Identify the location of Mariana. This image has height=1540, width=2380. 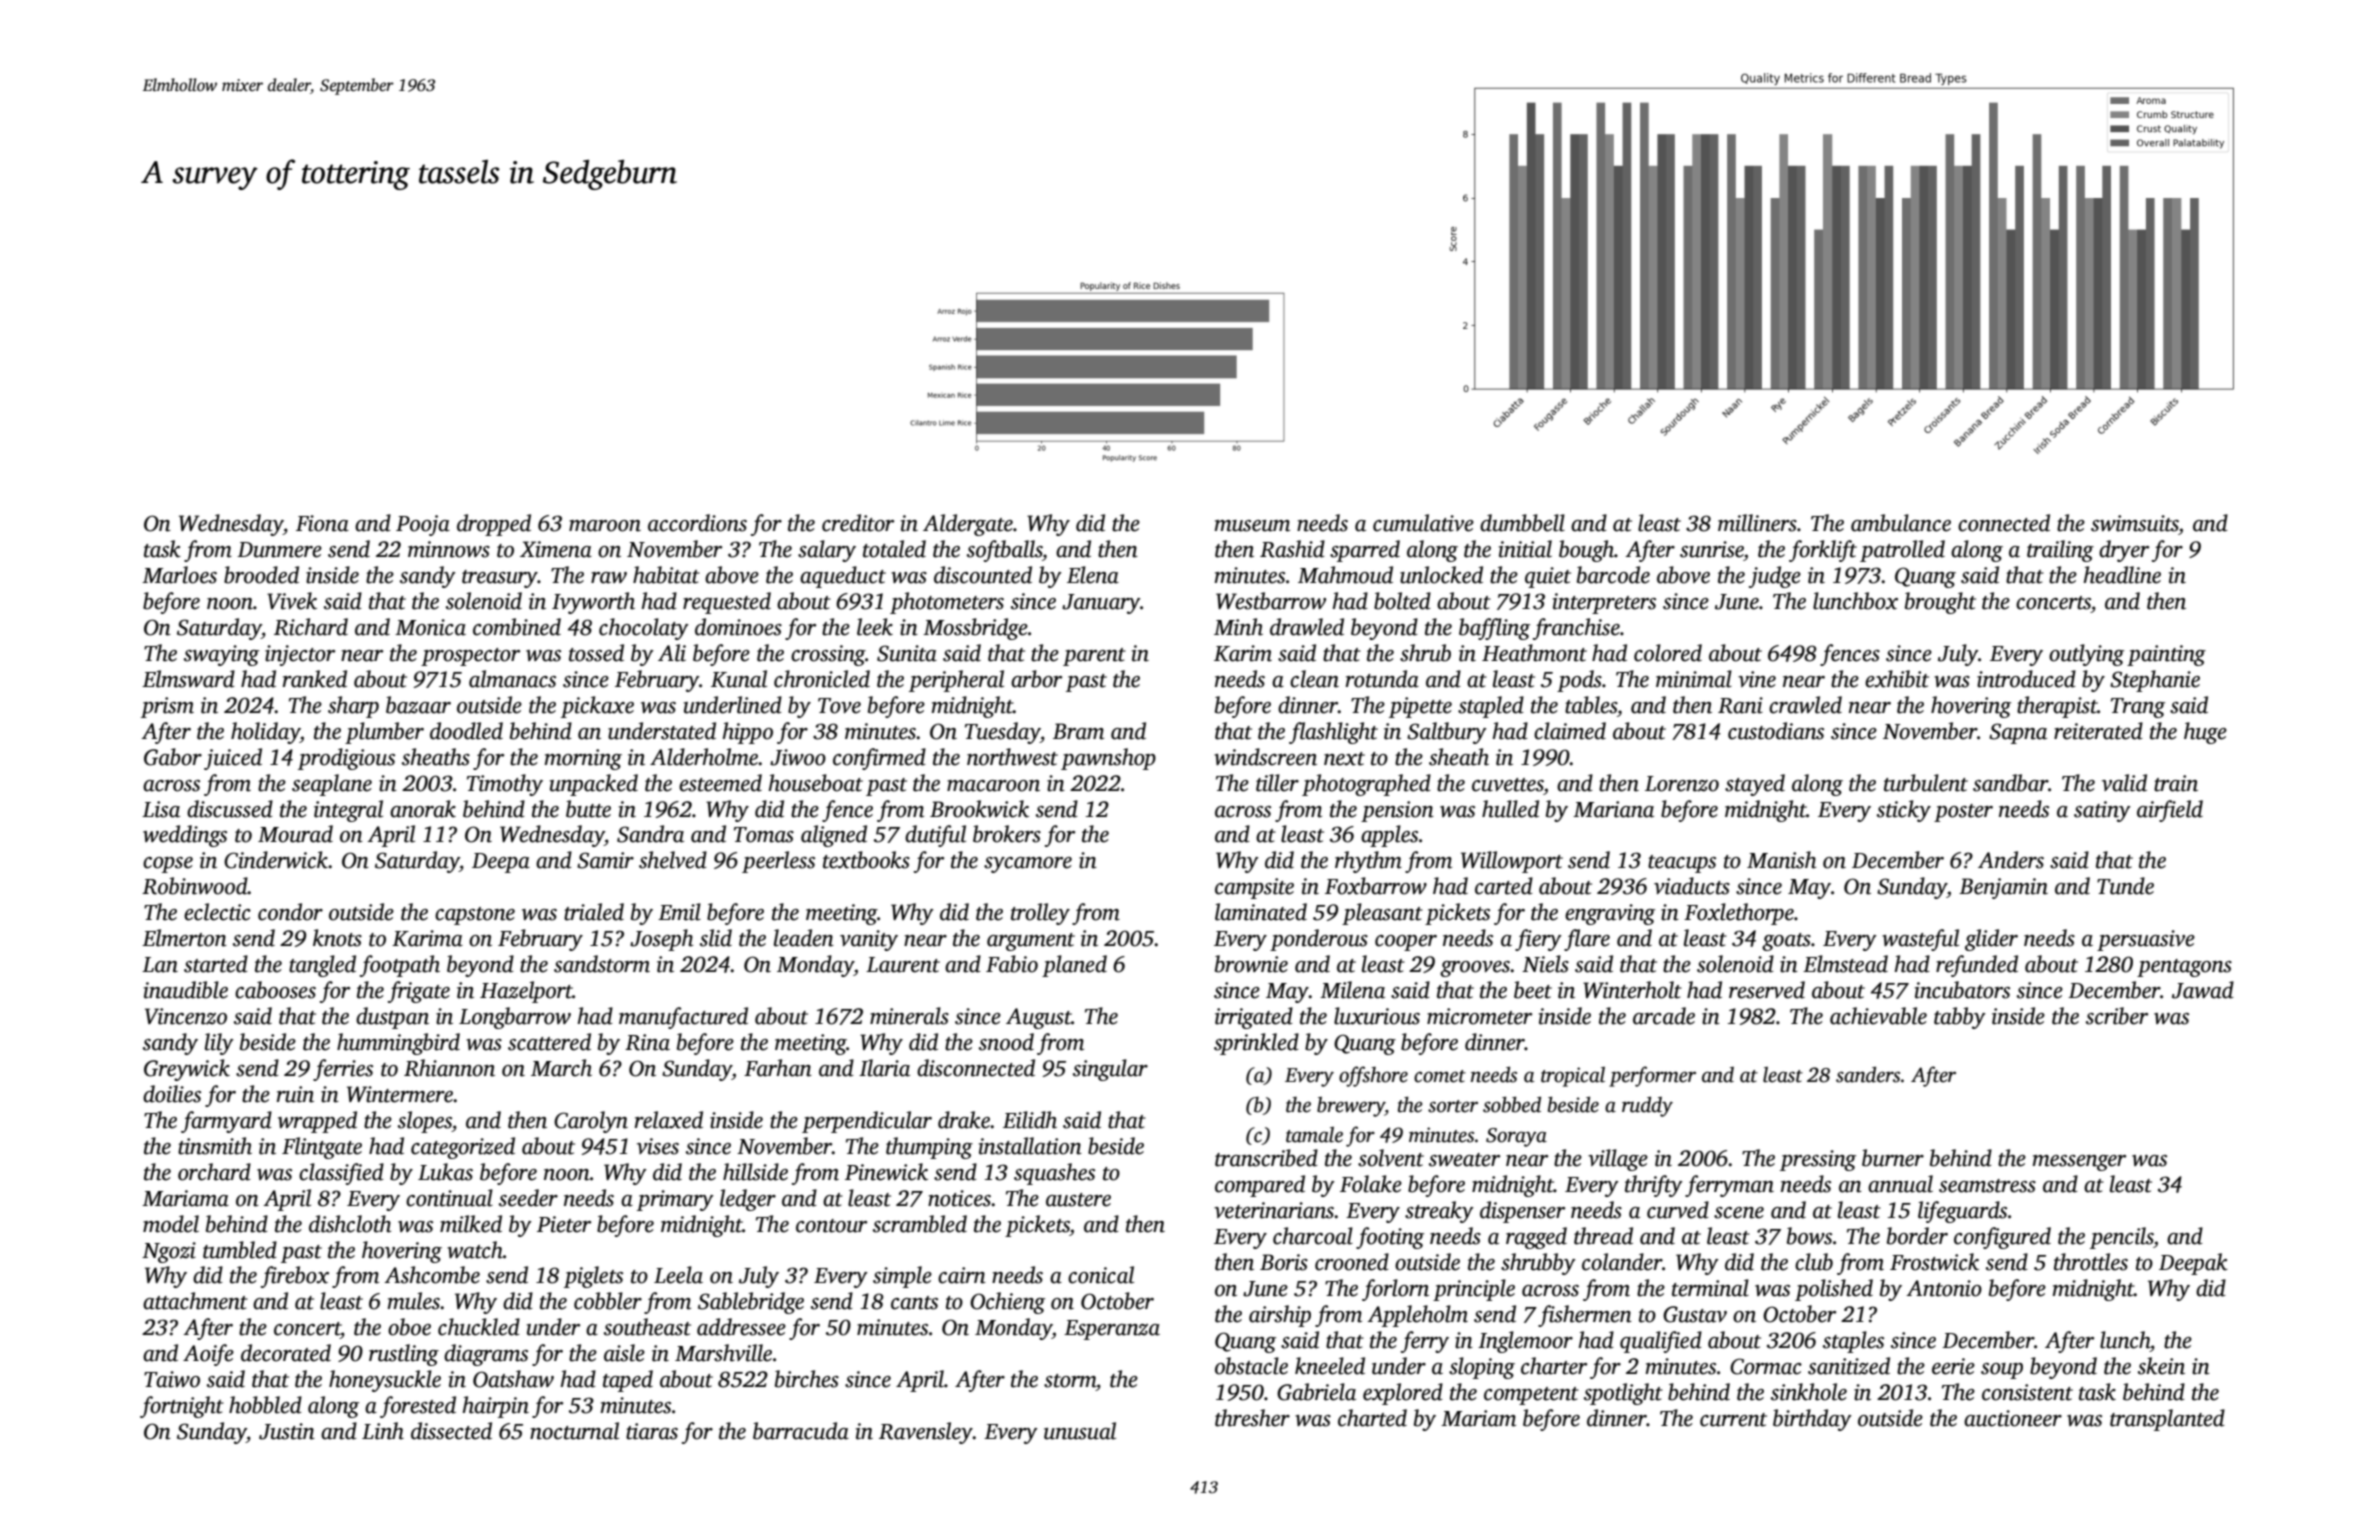
(1613, 809).
